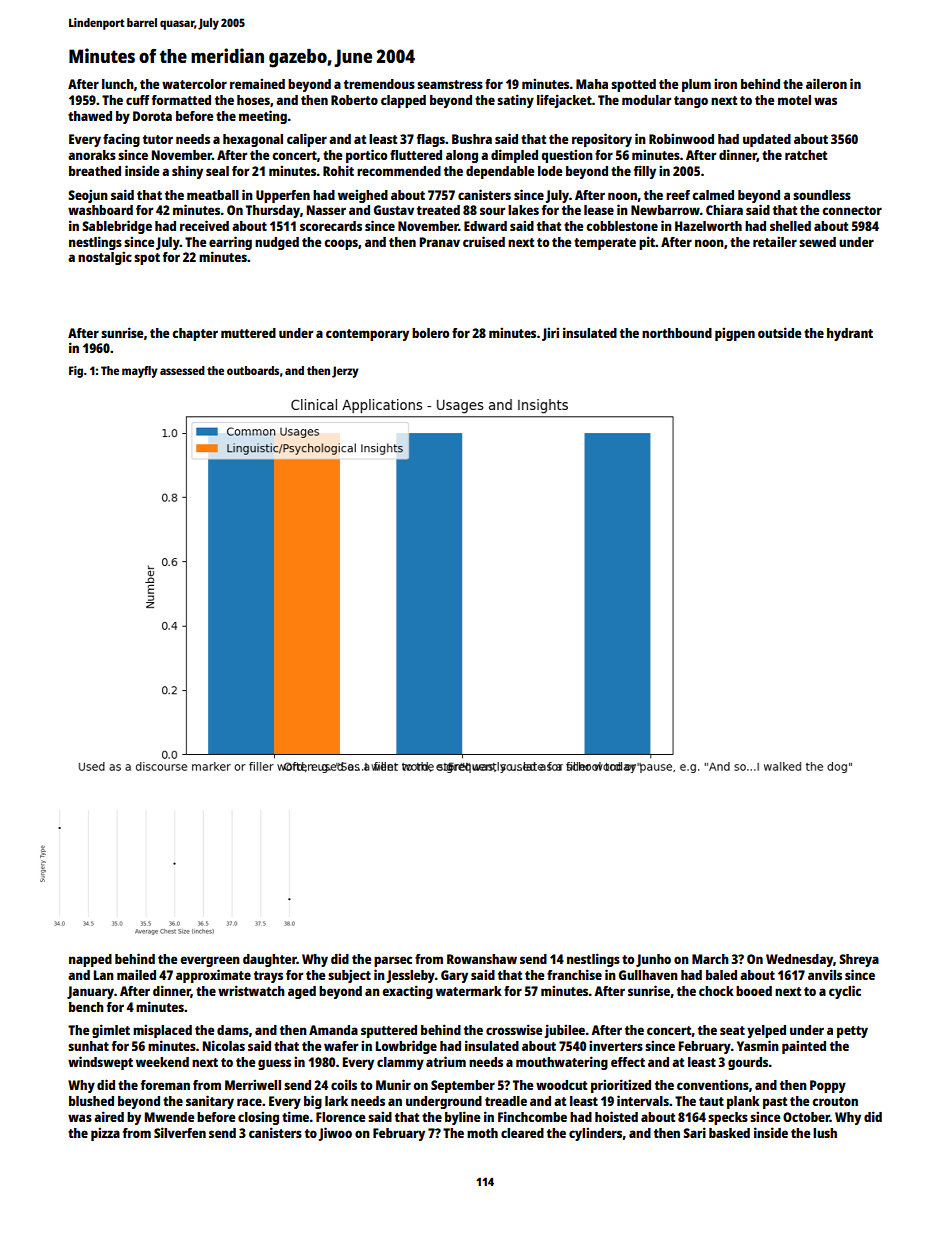 The height and width of the image is (1233, 952). Describe the element at coordinates (564, 101) in the image. I see `lifejacket` at that location.
